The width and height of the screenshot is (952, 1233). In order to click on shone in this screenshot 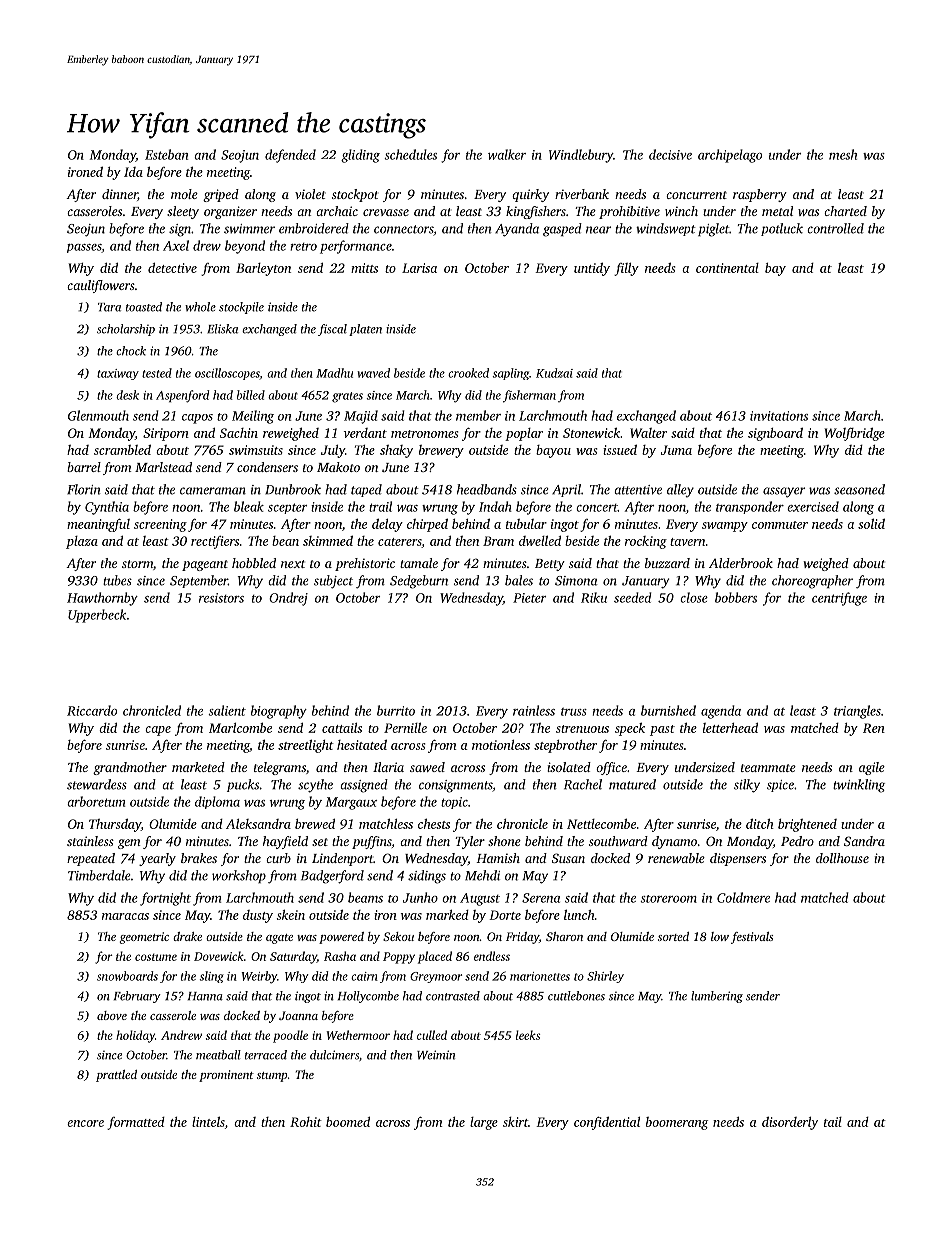, I will do `click(504, 841)`.
